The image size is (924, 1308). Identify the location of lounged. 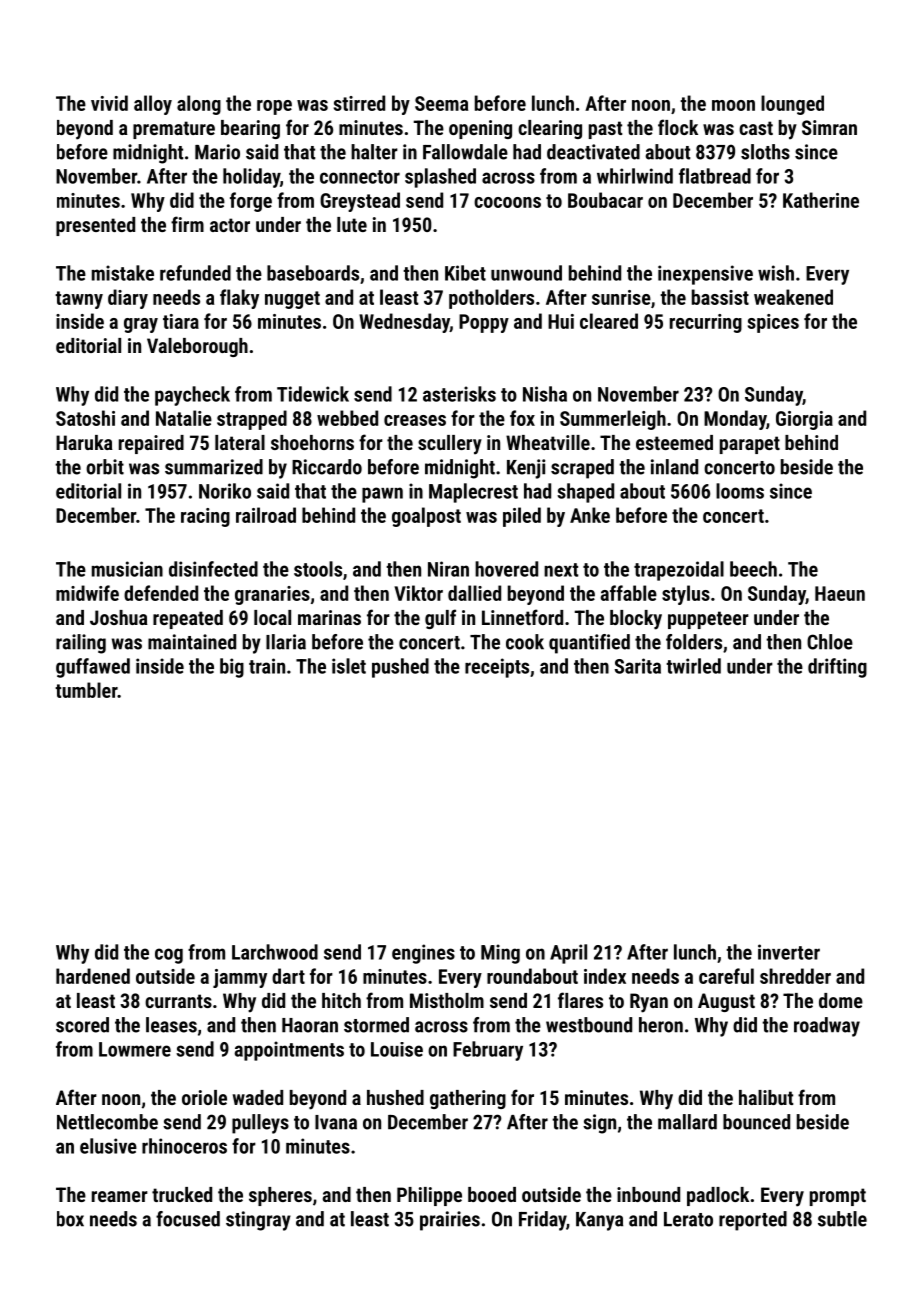
(792, 105).
